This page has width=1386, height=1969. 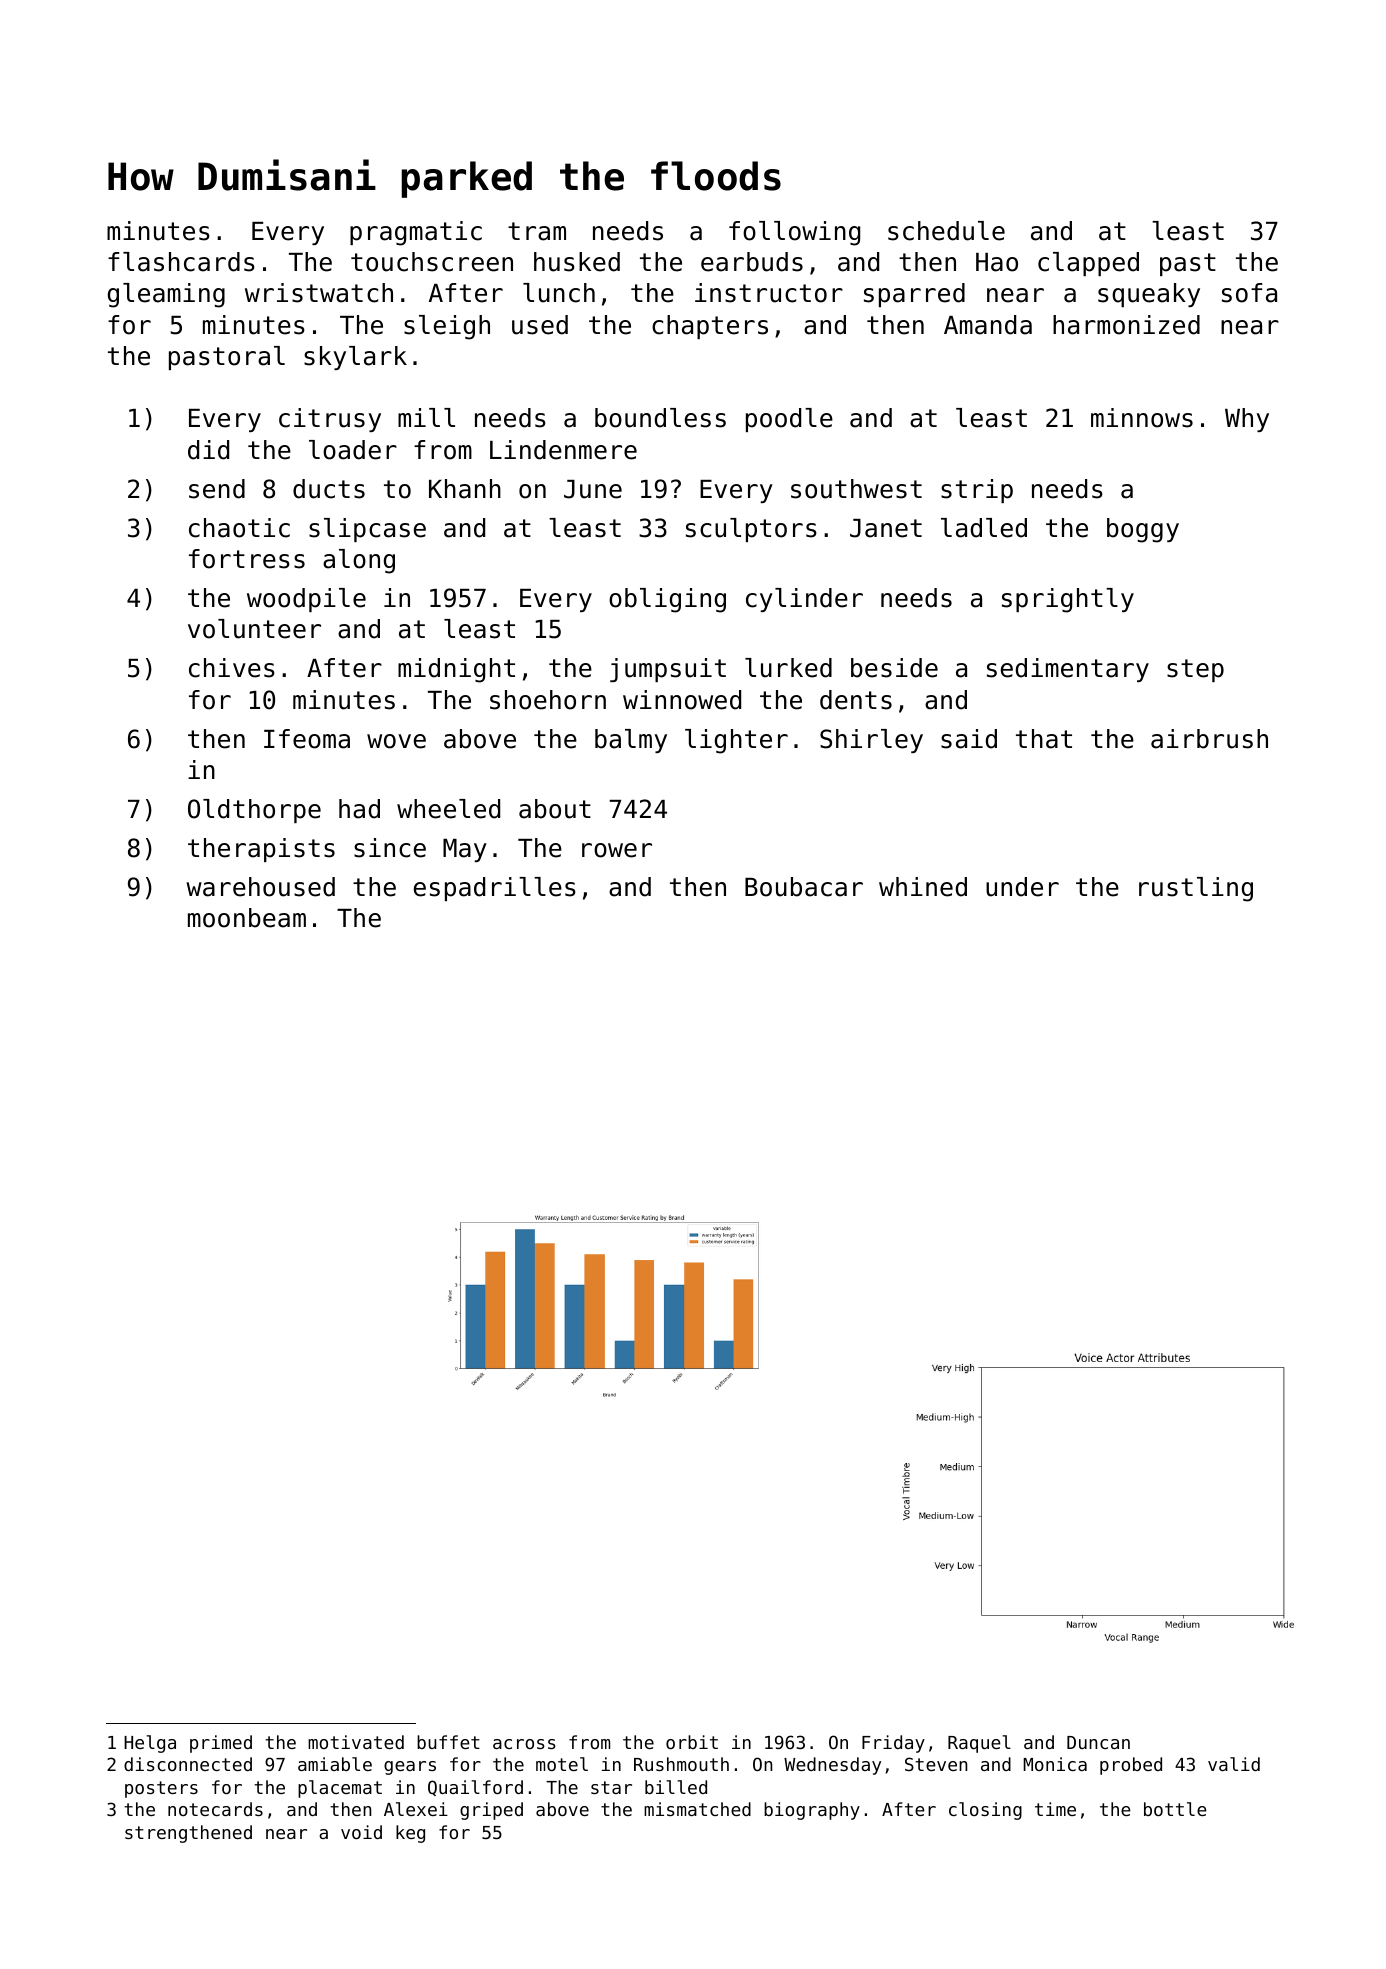 What do you see at coordinates (946, 231) in the page?
I see `schedule` at bounding box center [946, 231].
